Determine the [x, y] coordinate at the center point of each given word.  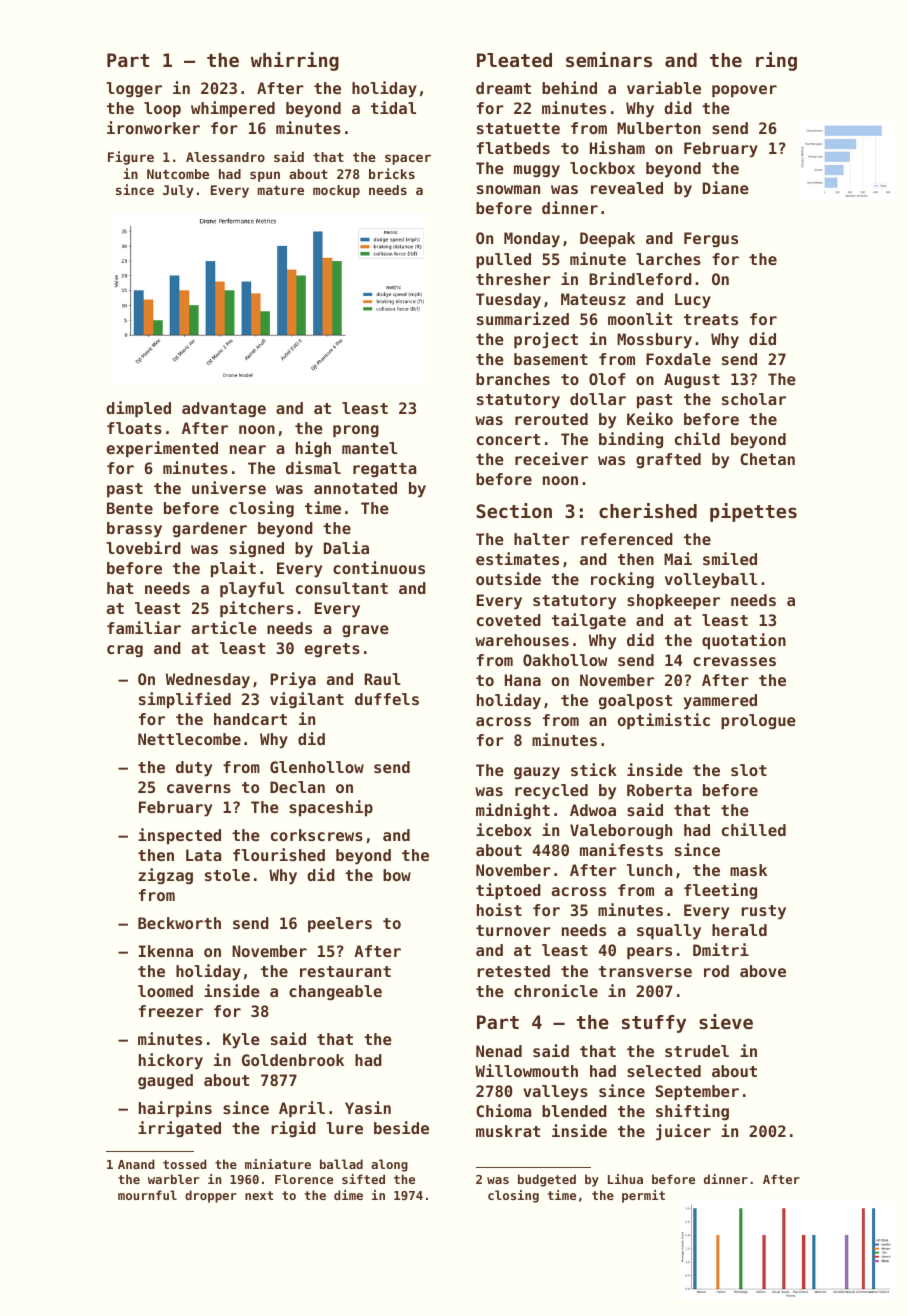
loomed [165, 991]
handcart [250, 719]
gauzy [537, 773]
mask [748, 870]
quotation [744, 641]
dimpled [138, 409]
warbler [173, 1179]
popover [744, 91]
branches [513, 379]
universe [229, 487]
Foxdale [678, 359]
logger [134, 89]
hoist [499, 909]
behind [569, 87]
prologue [758, 722]
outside [508, 578]
